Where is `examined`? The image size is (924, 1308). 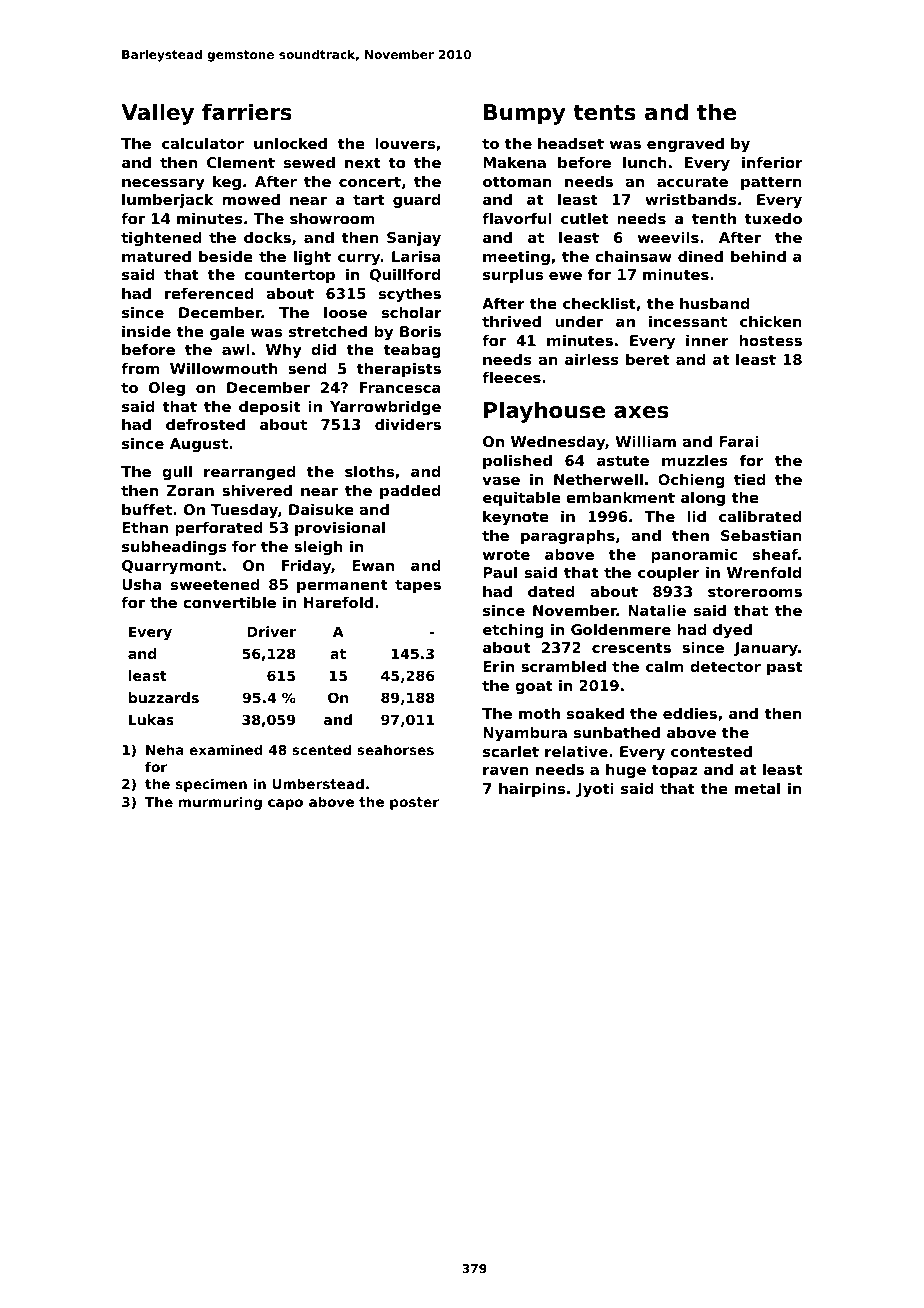 examined is located at coordinates (226, 749).
